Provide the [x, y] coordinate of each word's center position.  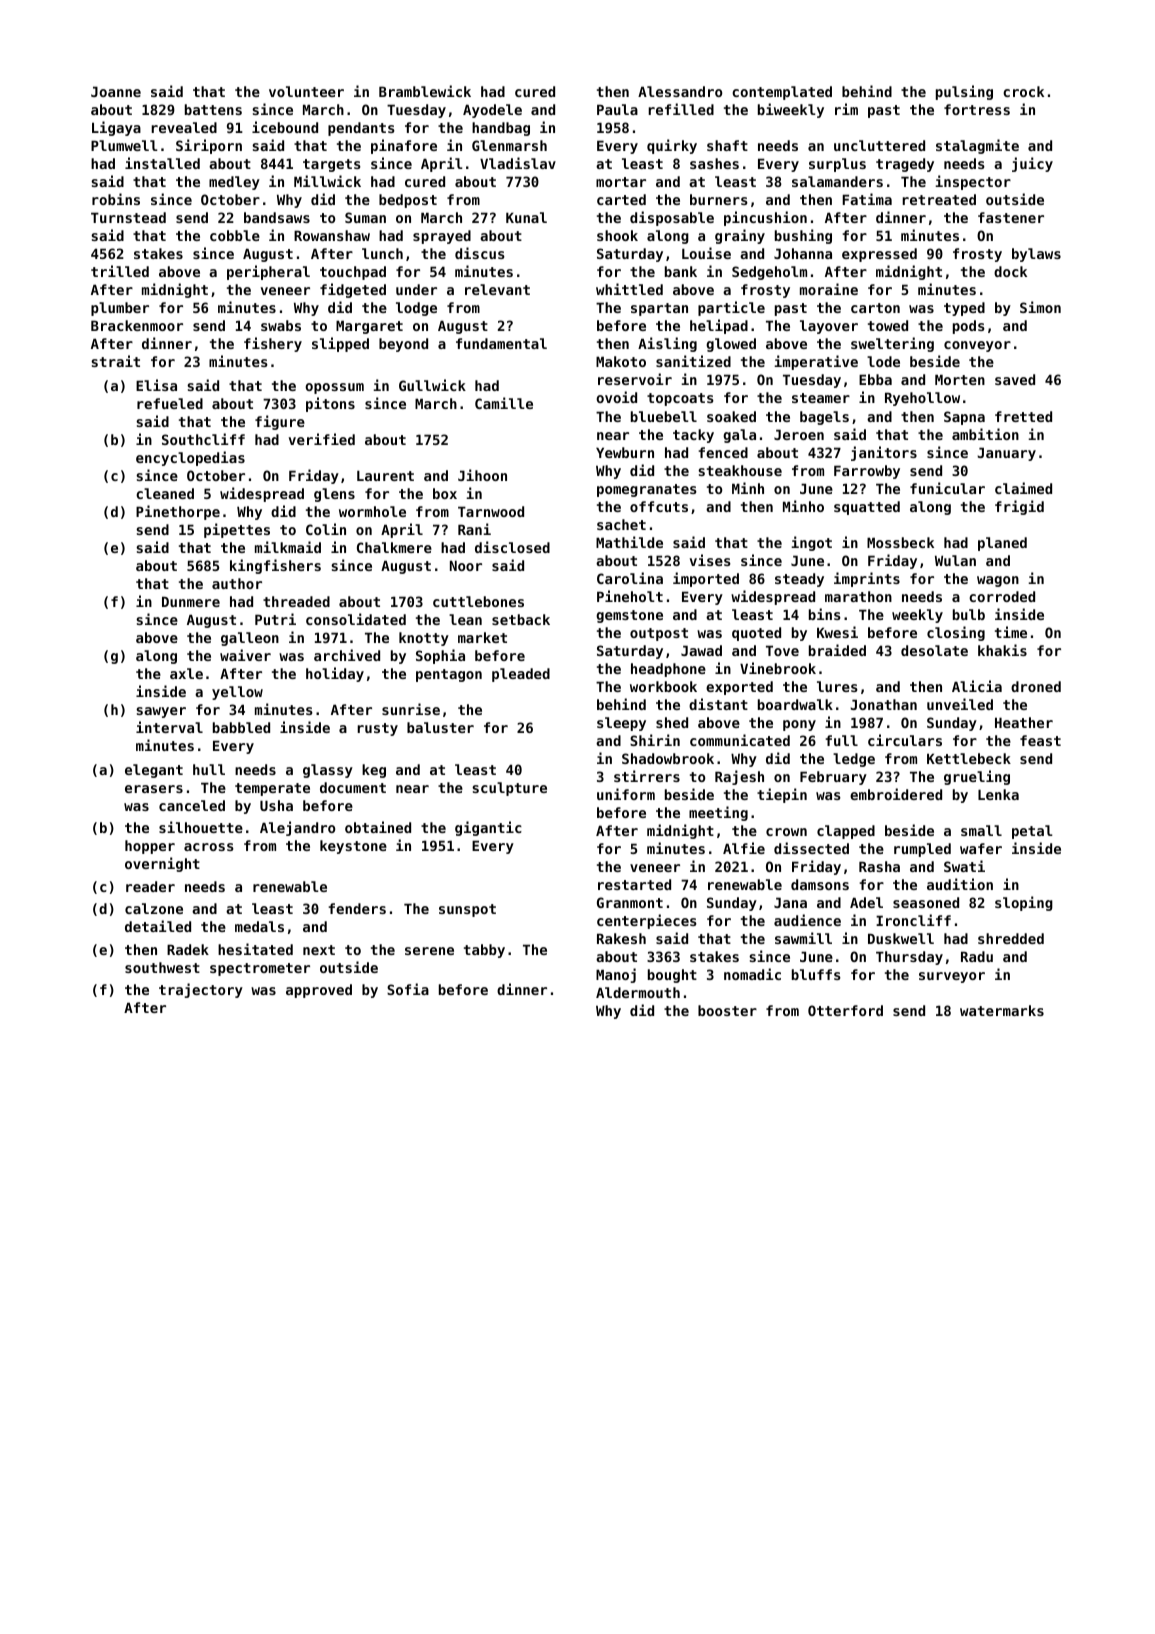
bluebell [664, 416]
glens [334, 495]
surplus [837, 165]
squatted [867, 508]
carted [621, 199]
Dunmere [191, 601]
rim [846, 109]
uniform [626, 794]
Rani [474, 529]
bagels [824, 418]
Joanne [116, 91]
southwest [162, 967]
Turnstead [128, 217]
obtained [378, 827]
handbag [501, 129]
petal [1032, 832]
